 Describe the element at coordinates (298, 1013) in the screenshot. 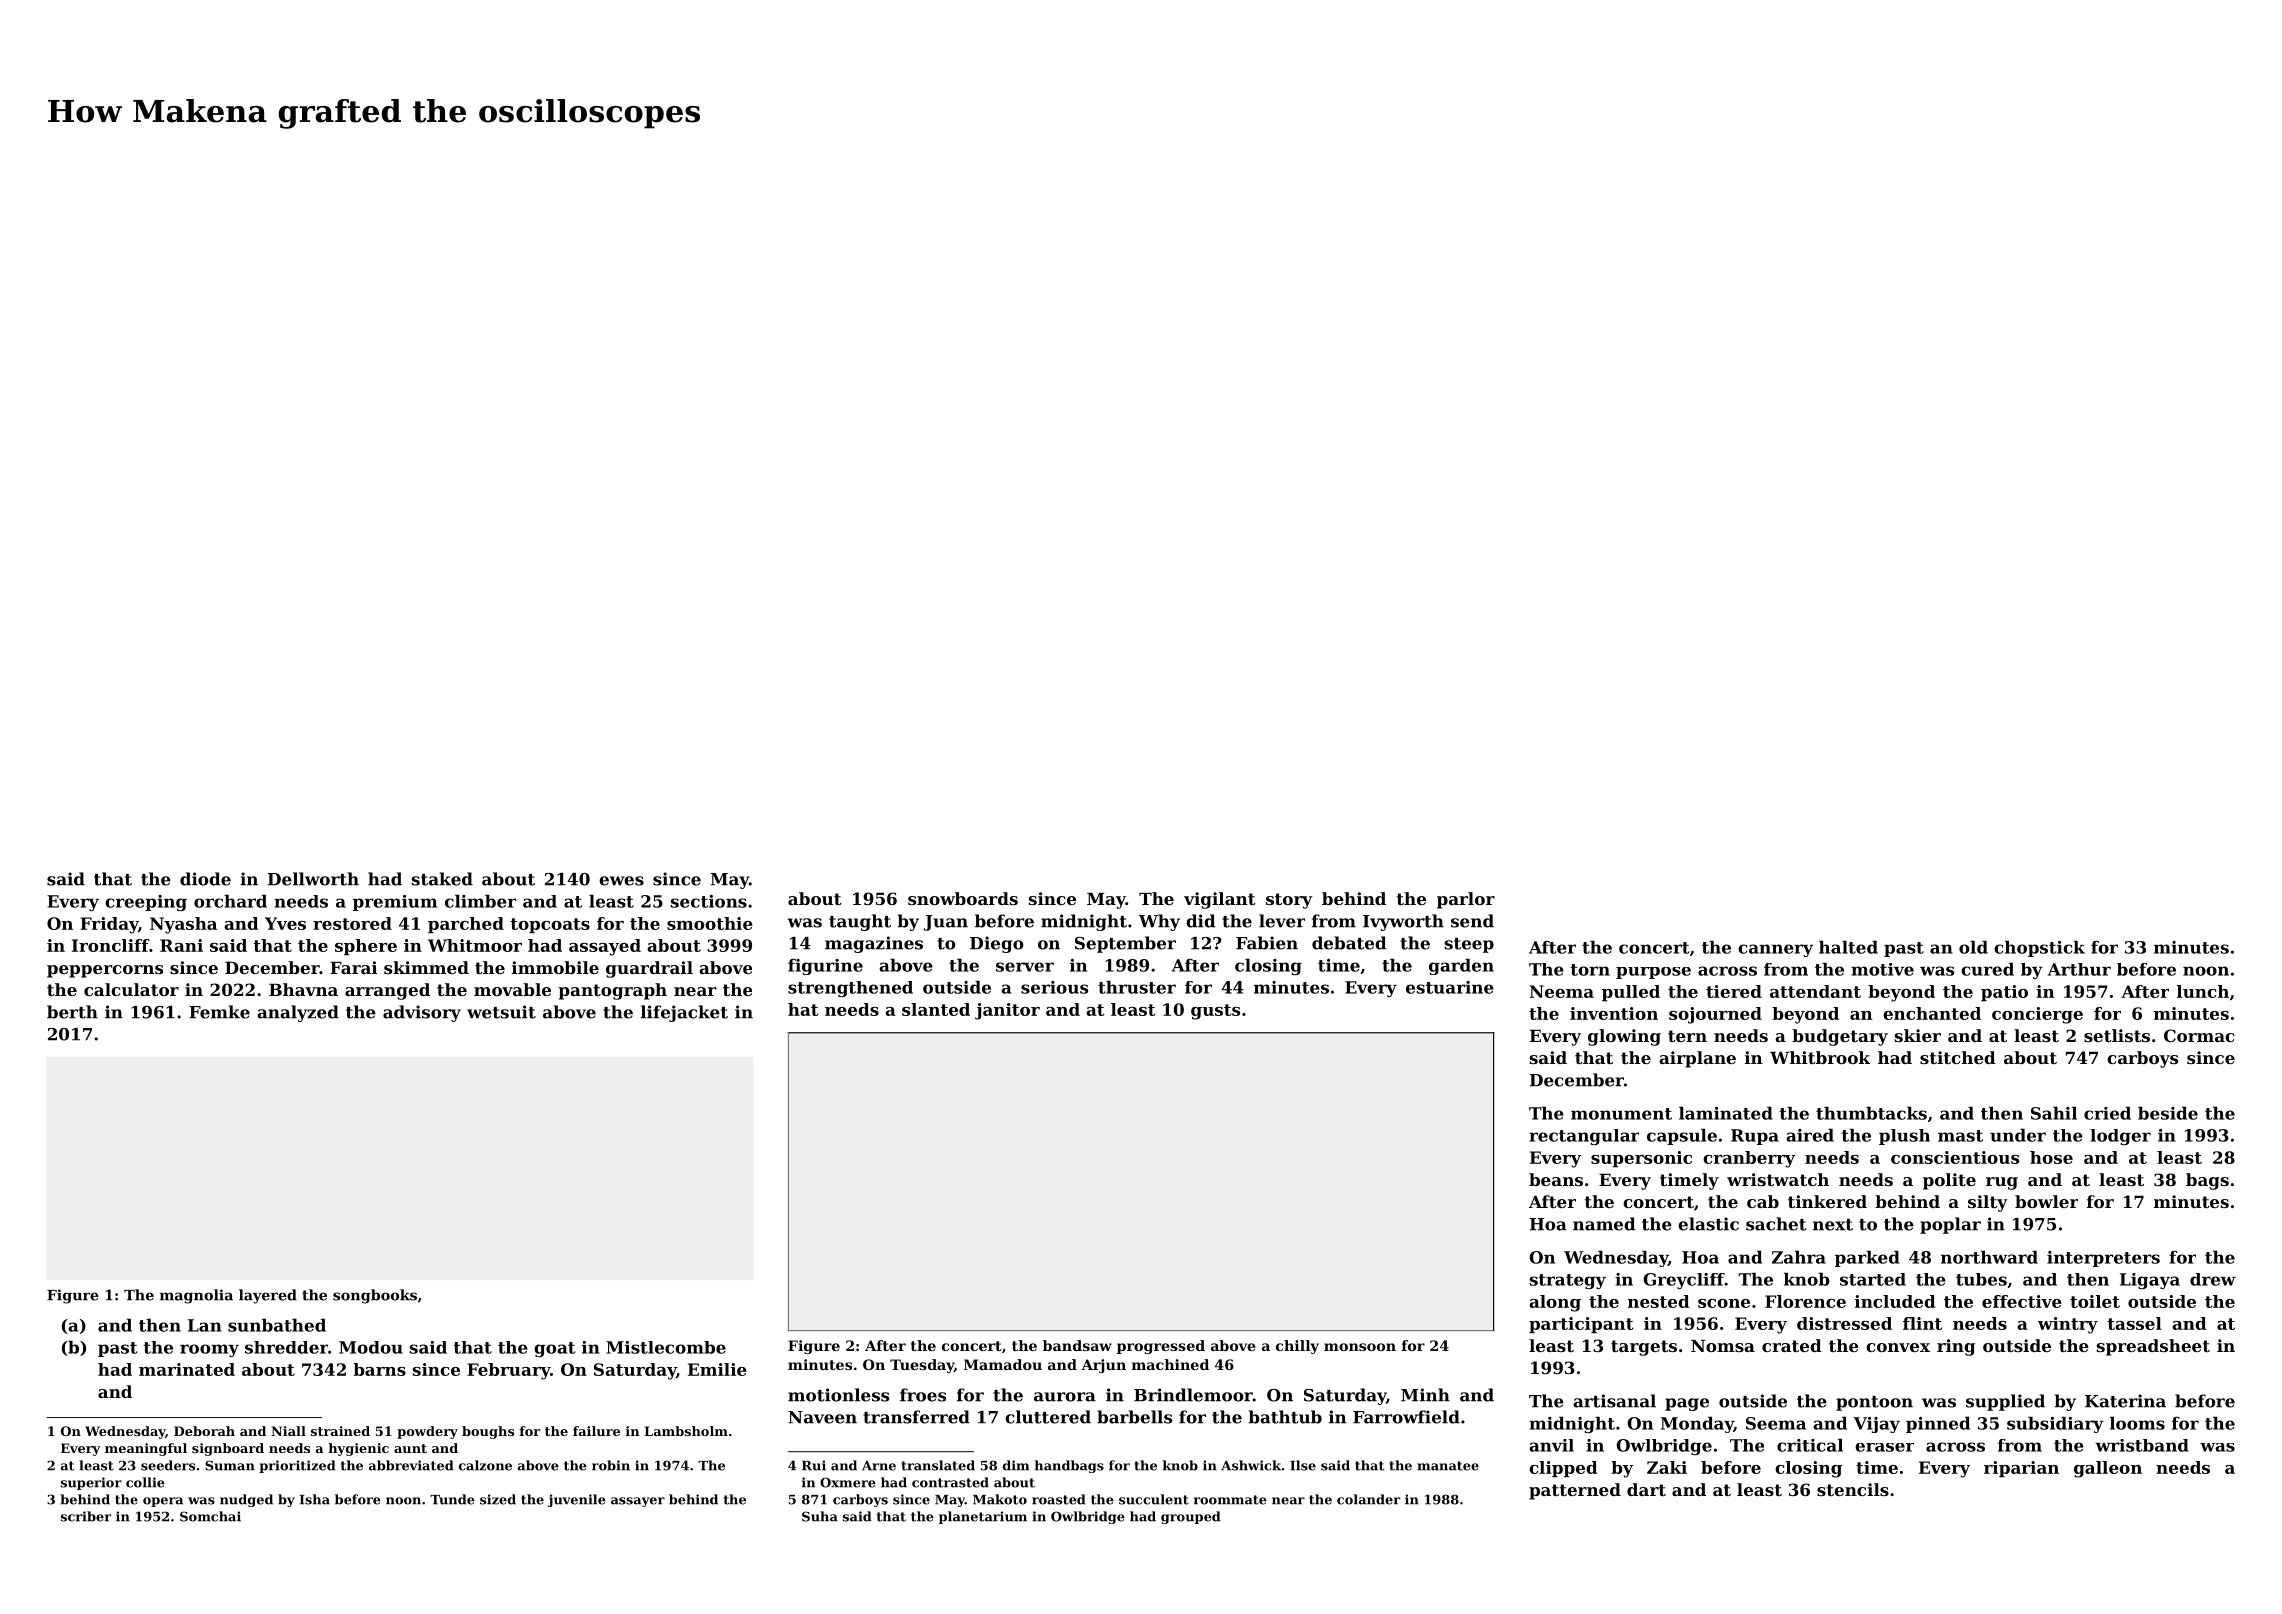

I see `analyzed` at that location.
